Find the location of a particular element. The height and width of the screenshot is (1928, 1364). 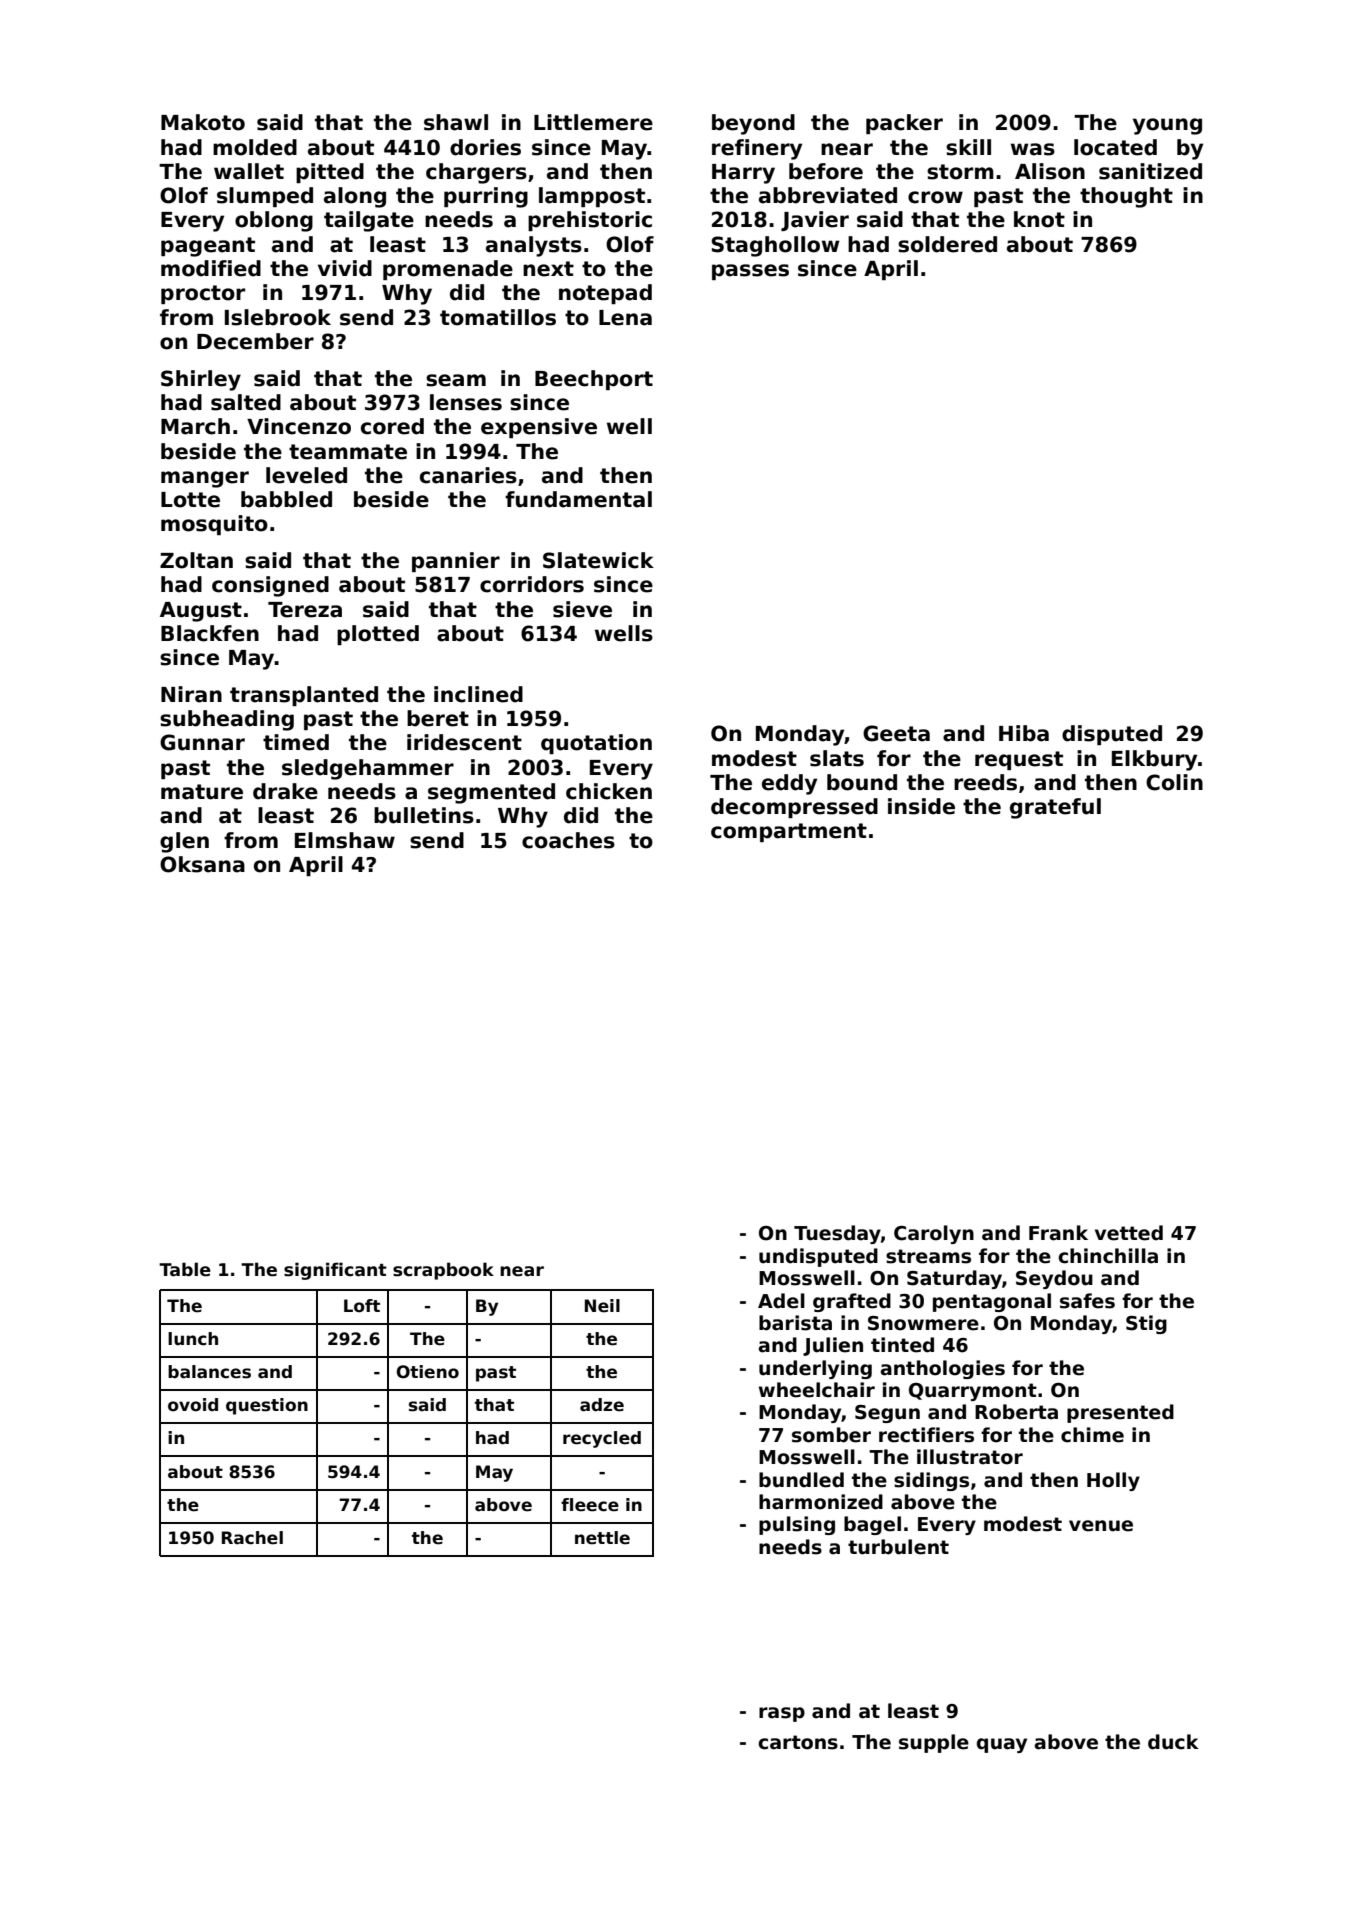

significant is located at coordinates (335, 1271).
